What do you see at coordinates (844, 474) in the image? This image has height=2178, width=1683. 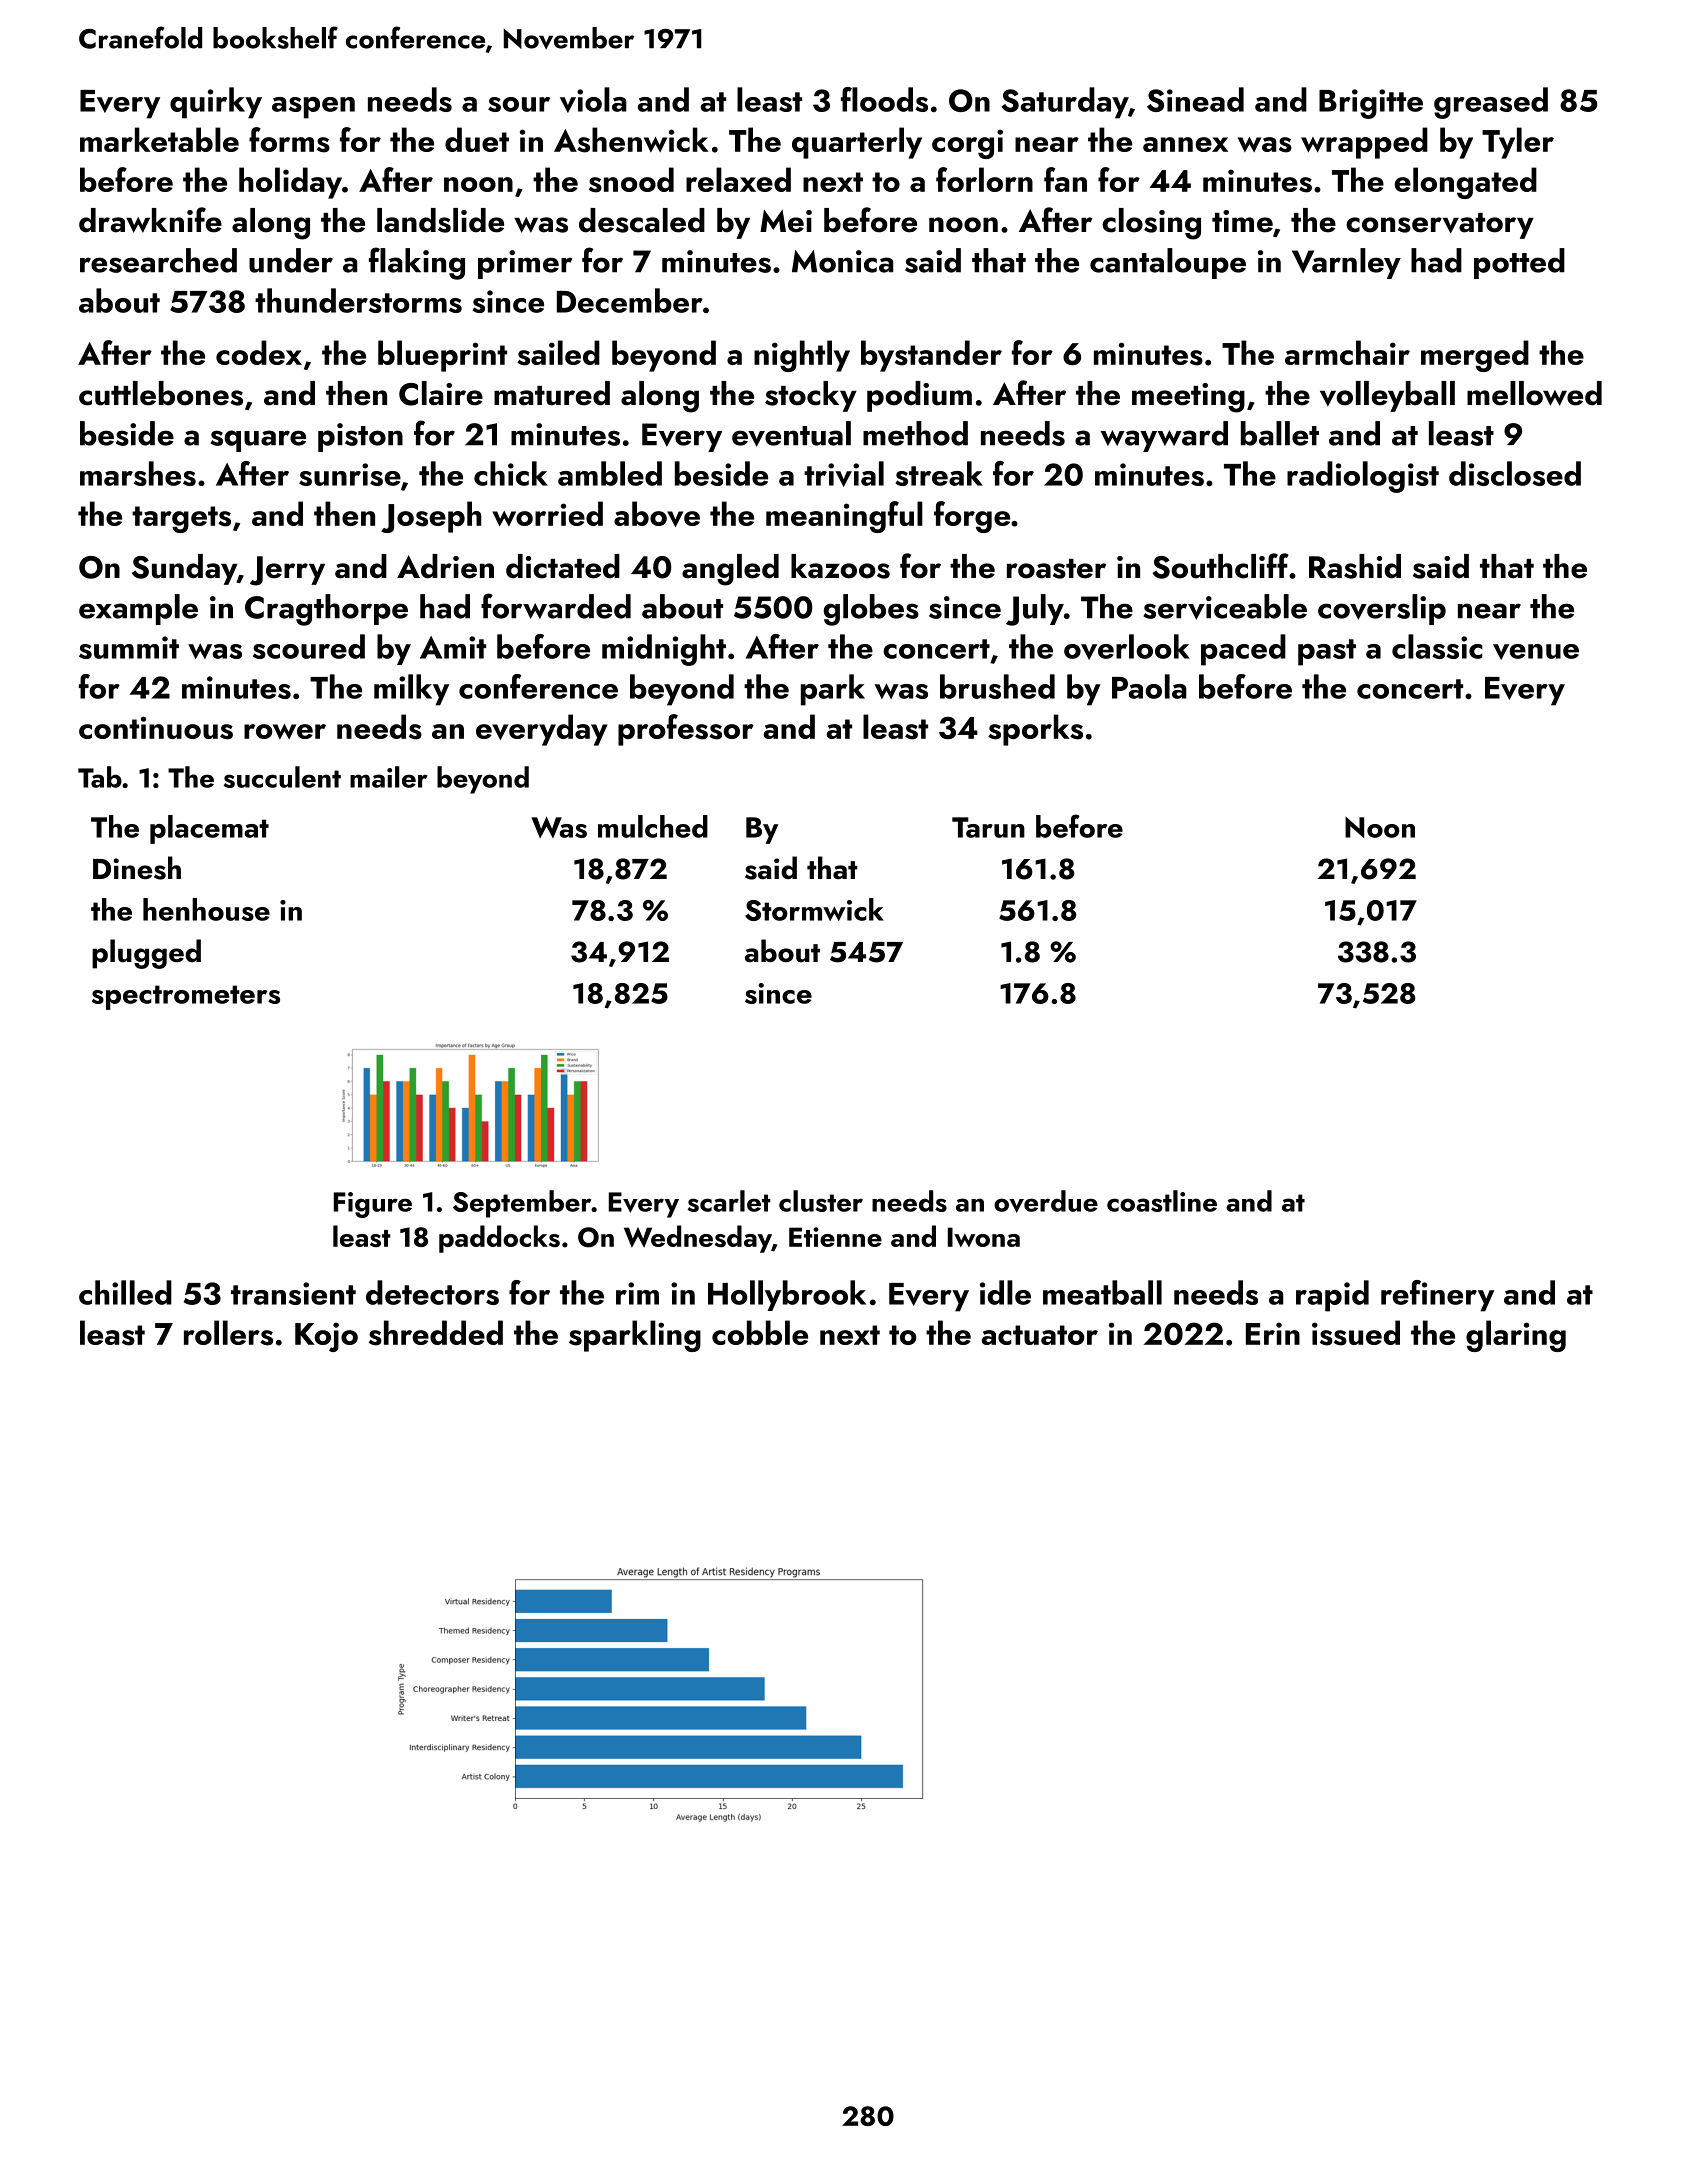 I see `trivial` at bounding box center [844, 474].
